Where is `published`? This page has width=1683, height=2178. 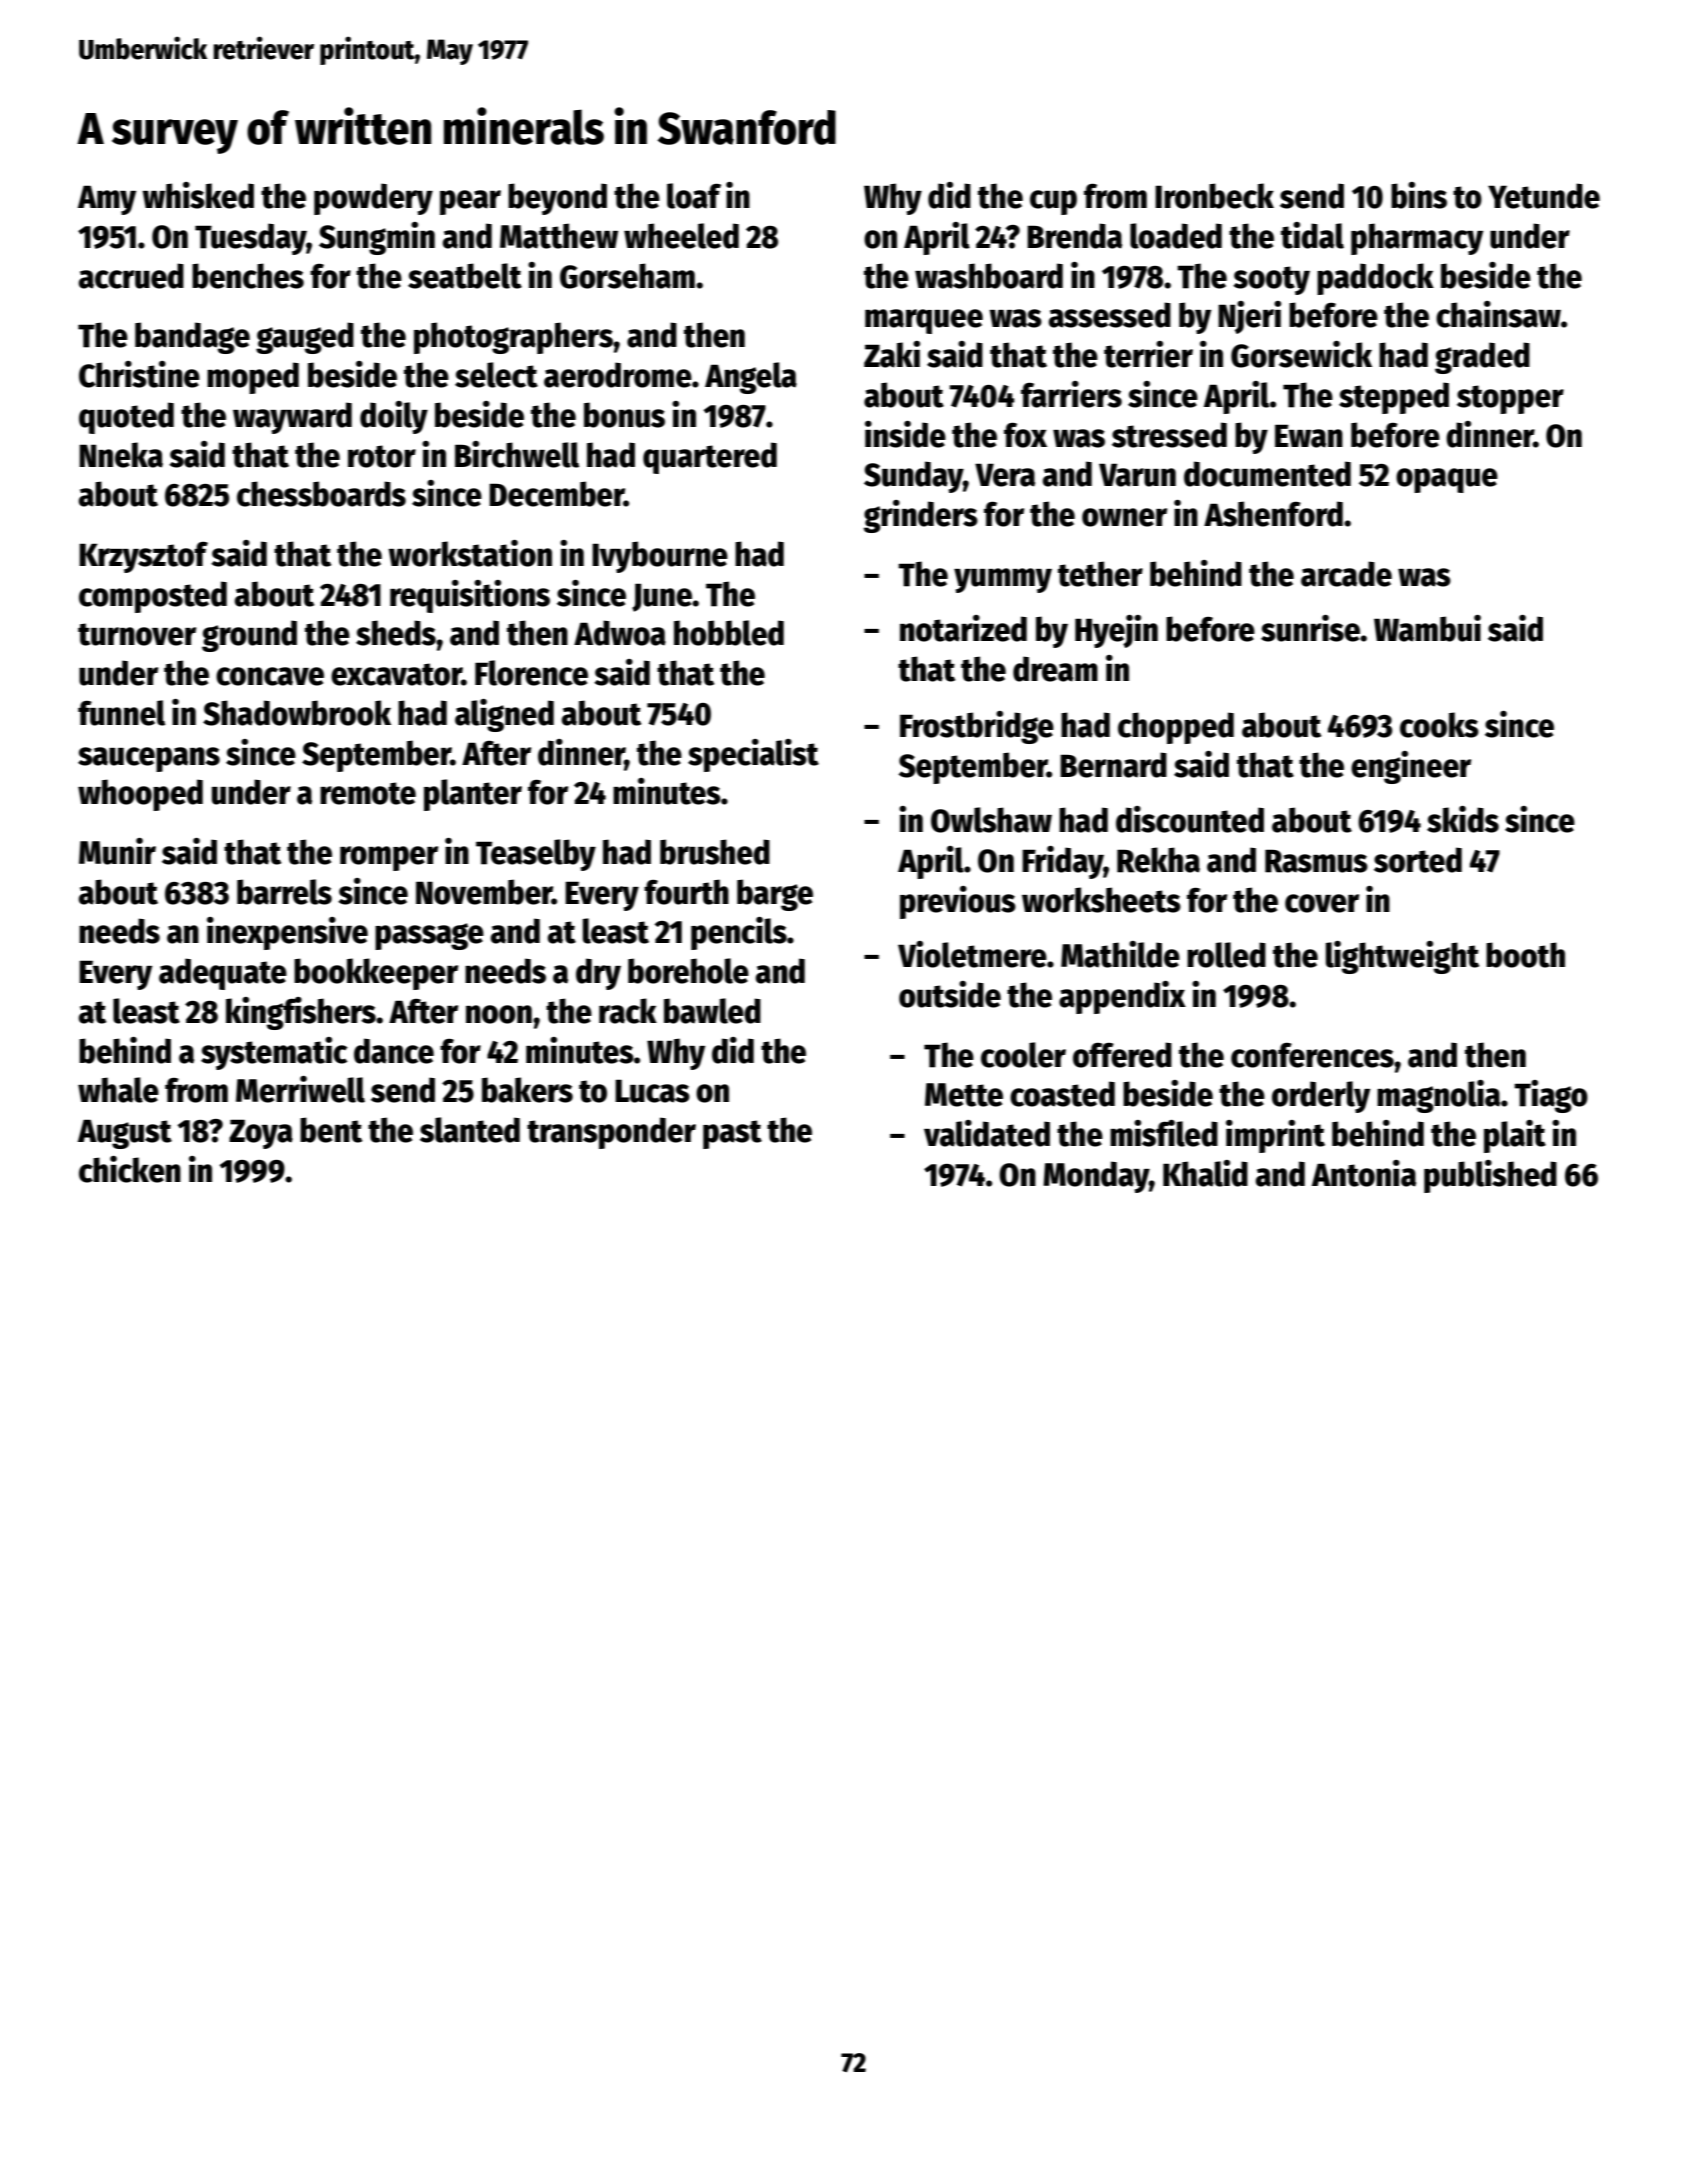 published is located at coordinates (1490, 1176).
